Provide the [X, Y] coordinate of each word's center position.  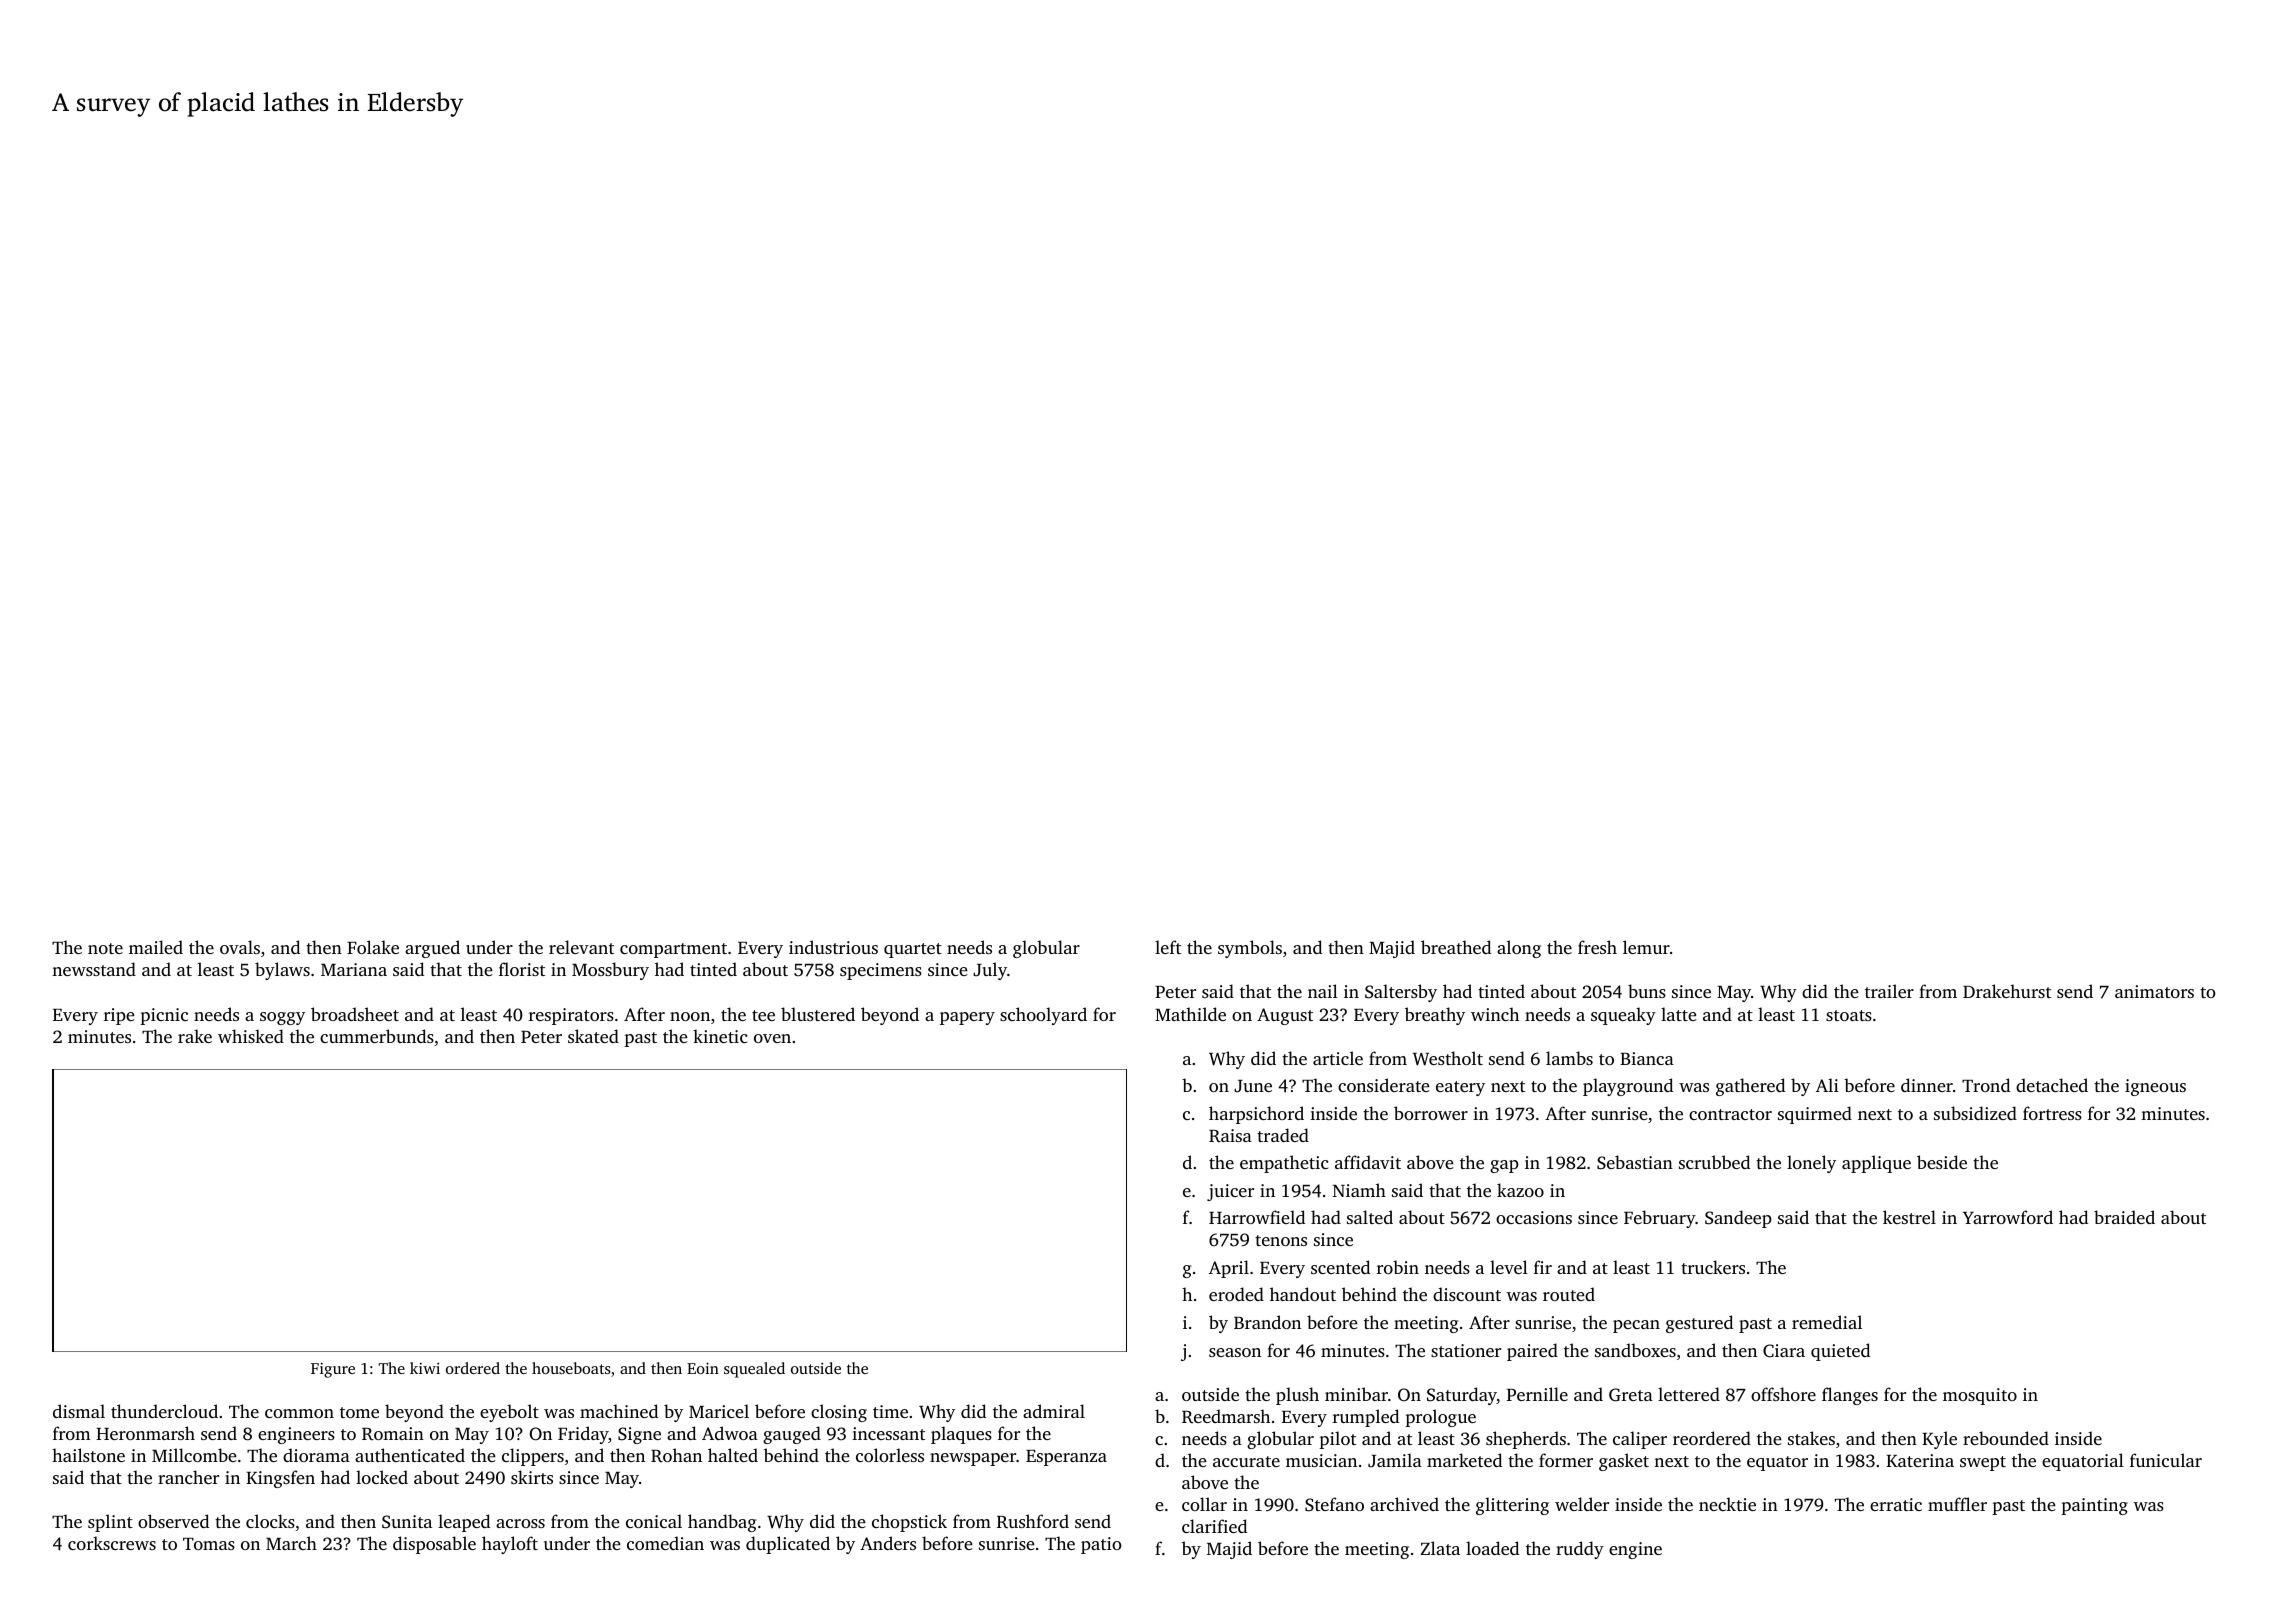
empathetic [1284, 1164]
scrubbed [1714, 1162]
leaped [464, 1523]
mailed [156, 947]
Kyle [1939, 1440]
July [990, 971]
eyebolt [509, 1413]
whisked [251, 1036]
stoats [1849, 1015]
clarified [1214, 1526]
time [890, 1411]
